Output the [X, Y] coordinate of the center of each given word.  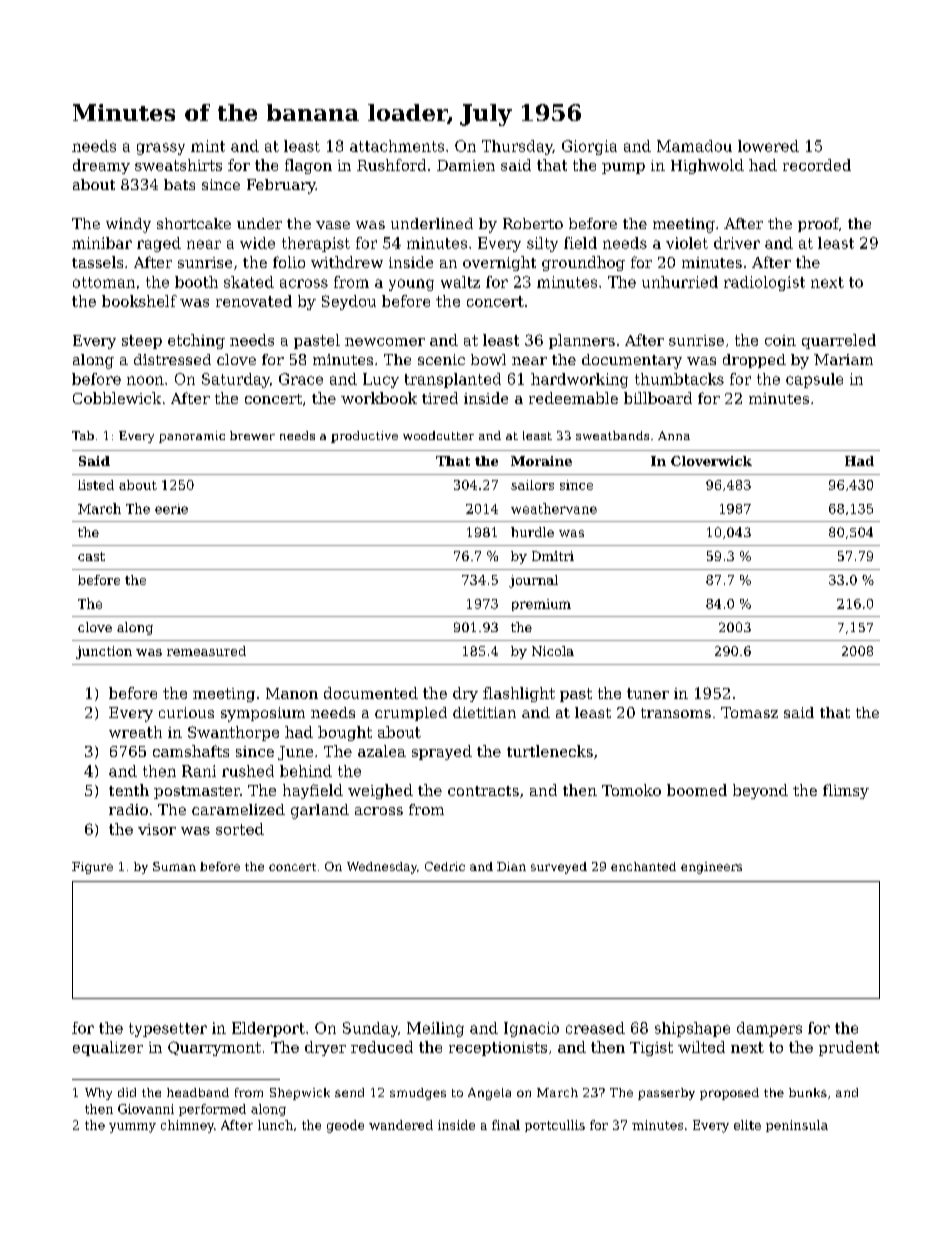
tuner [648, 693]
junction [104, 652]
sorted [240, 829]
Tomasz [749, 712]
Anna [674, 435]
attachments [397, 146]
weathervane [554, 508]
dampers [769, 1029]
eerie [171, 509]
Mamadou [694, 146]
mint [208, 146]
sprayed [442, 752]
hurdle [532, 532]
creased [595, 1028]
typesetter [168, 1030]
